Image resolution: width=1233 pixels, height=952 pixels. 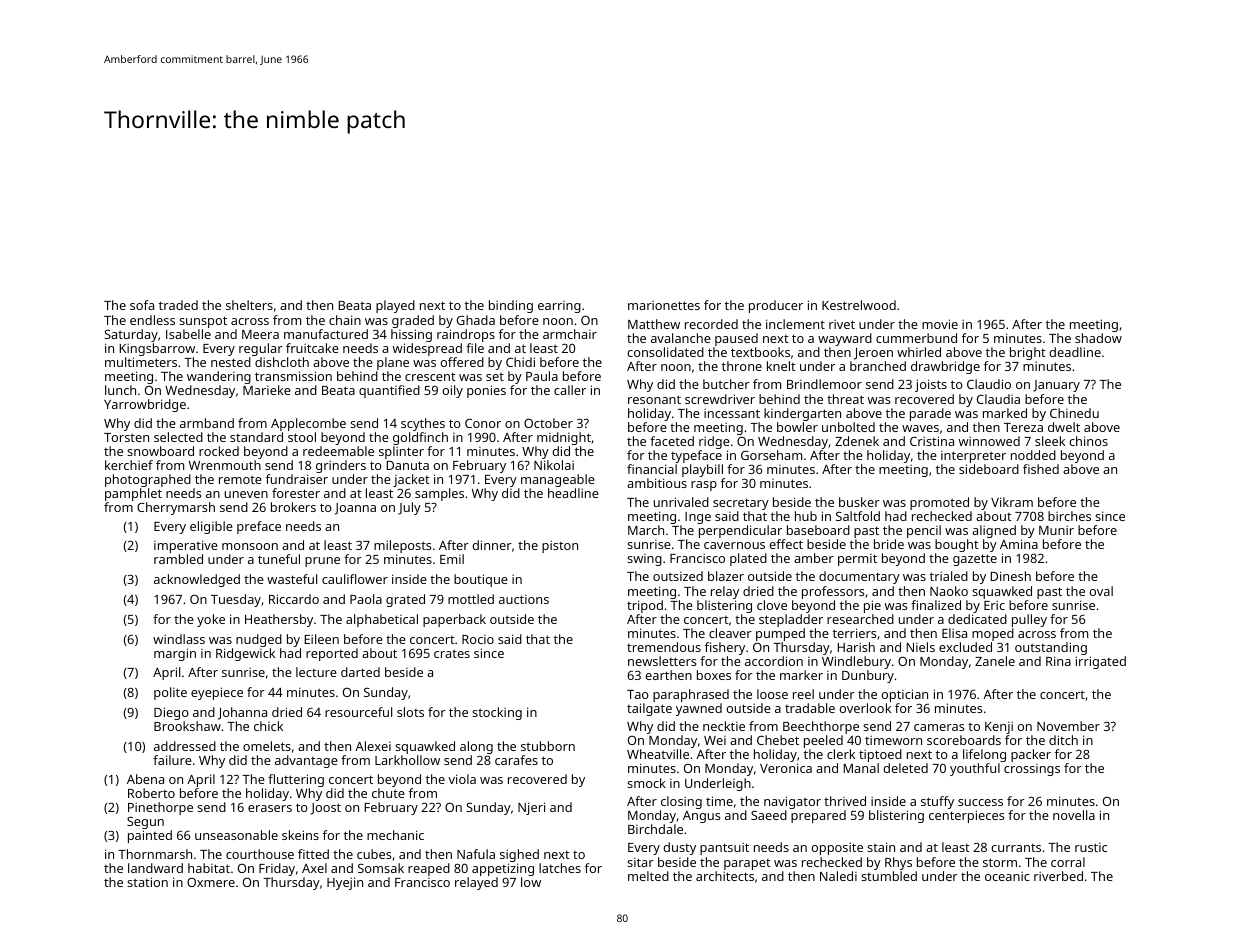 I want to click on producer, so click(x=776, y=306).
